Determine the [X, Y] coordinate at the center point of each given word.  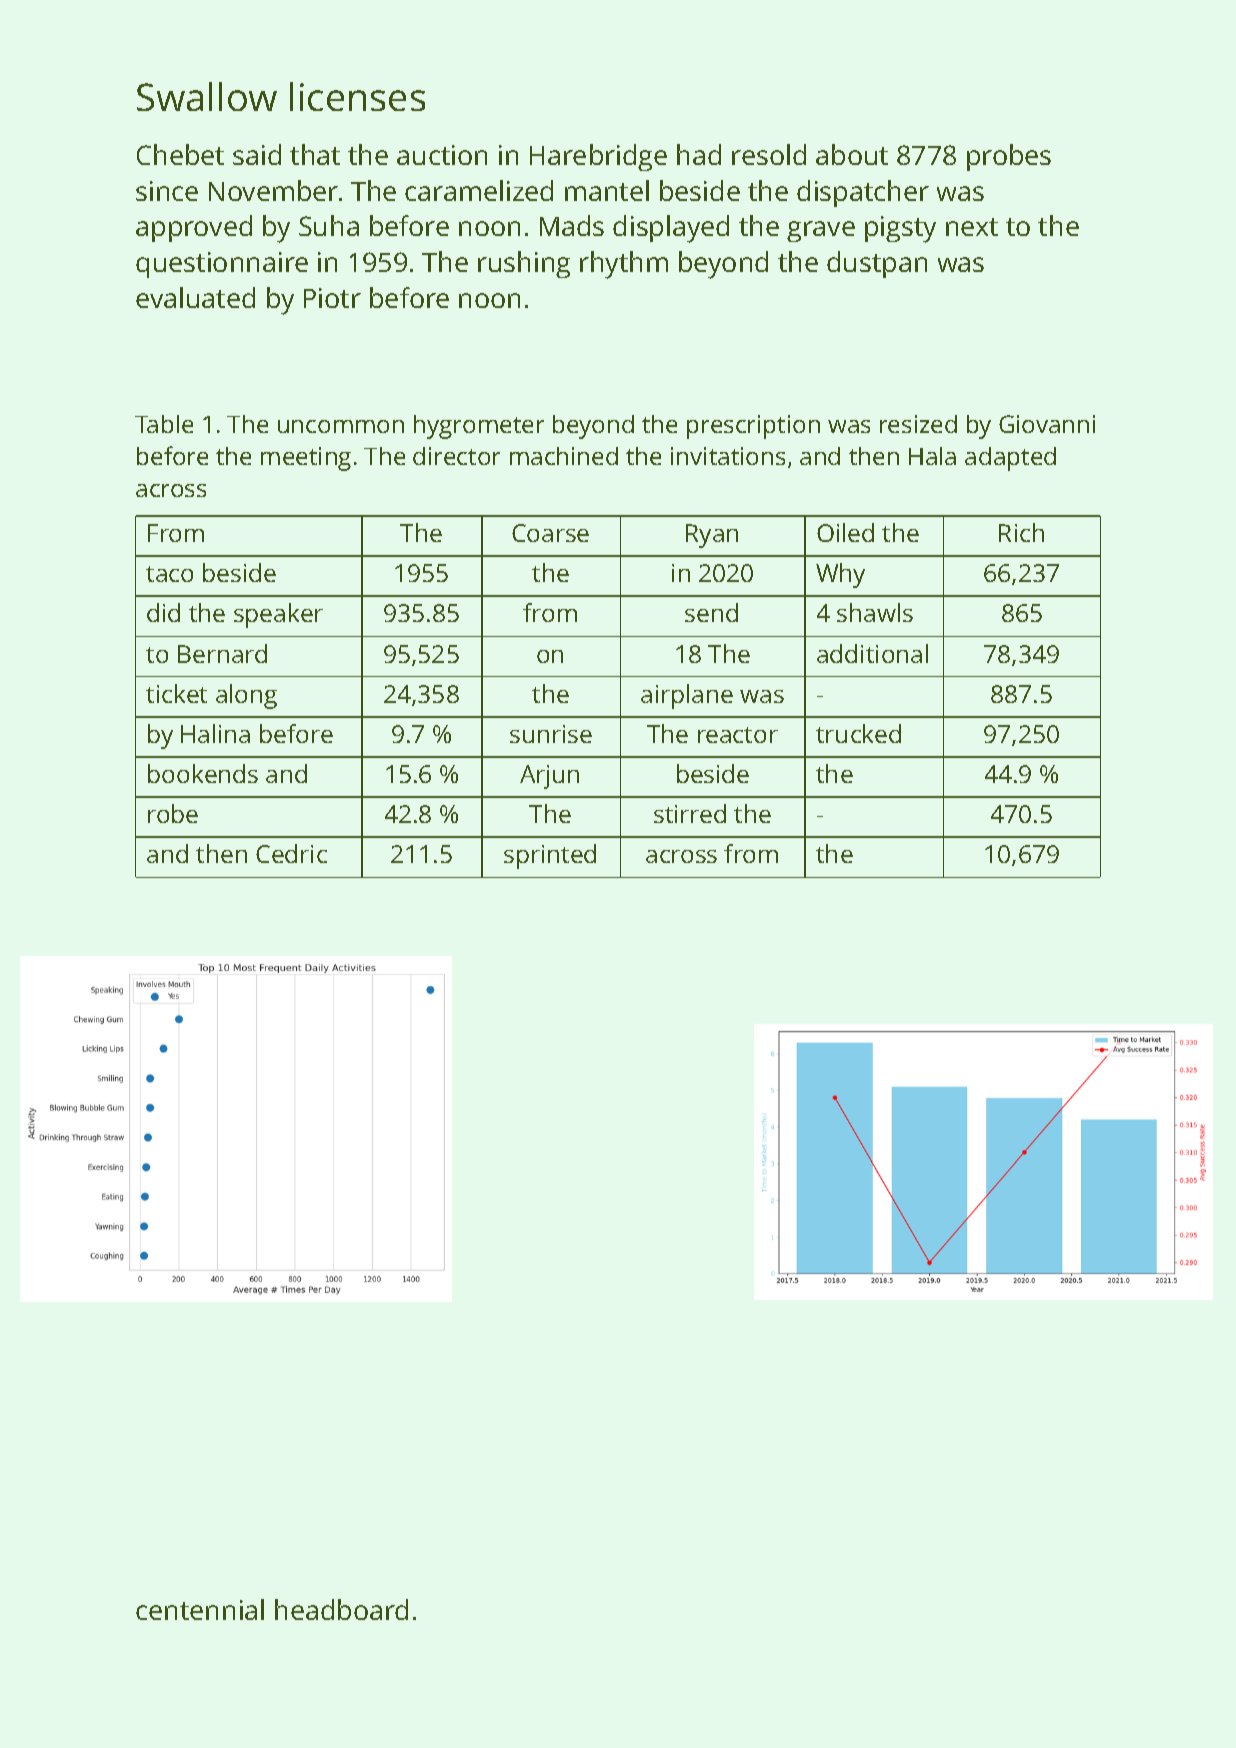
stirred [690, 813]
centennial [200, 1609]
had [699, 154]
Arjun [549, 777]
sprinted [550, 856]
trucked [858, 733]
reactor [738, 735]
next [972, 227]
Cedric [291, 853]
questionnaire [222, 265]
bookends [203, 773]
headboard [341, 1609]
